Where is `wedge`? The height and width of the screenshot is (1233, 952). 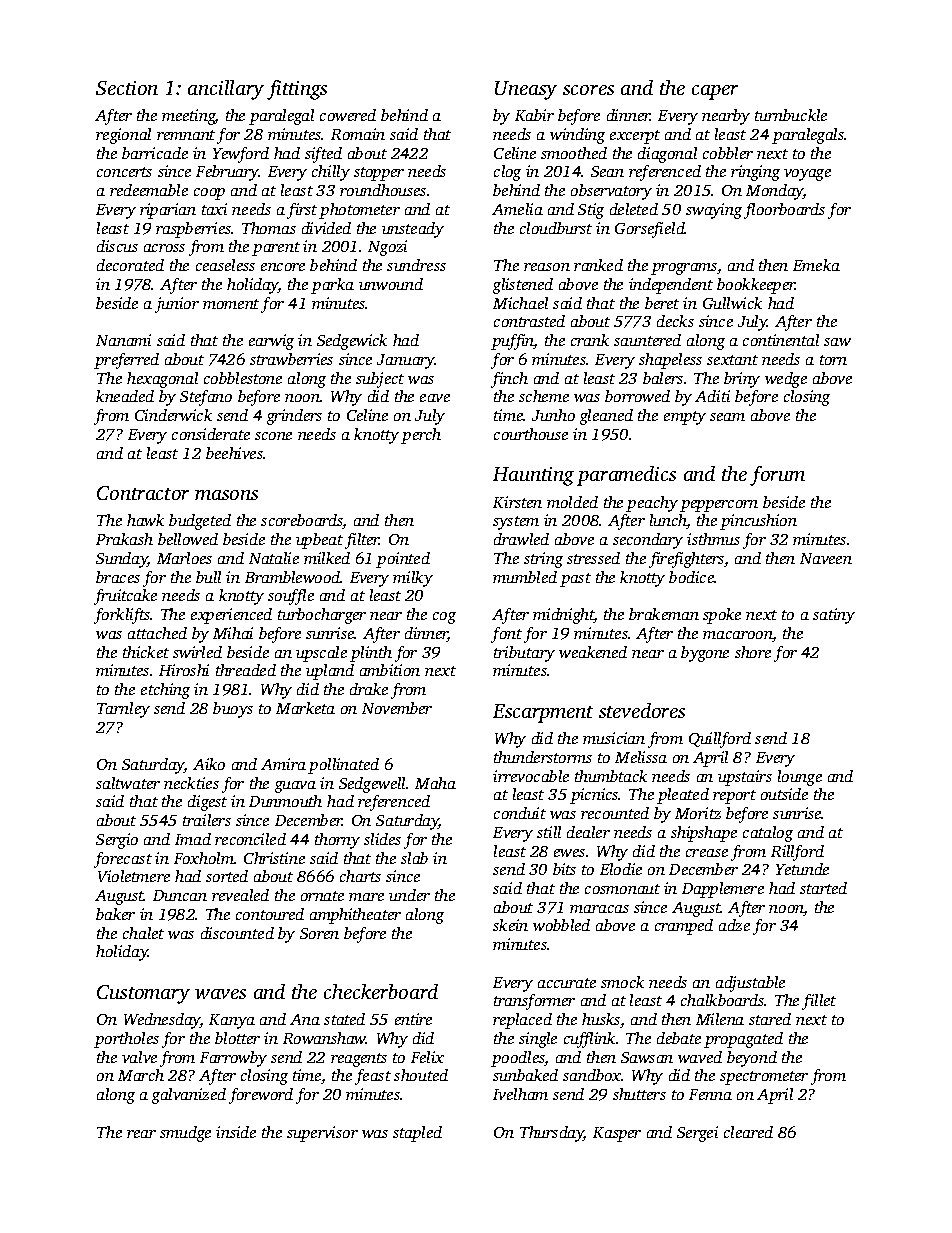 wedge is located at coordinates (786, 380).
